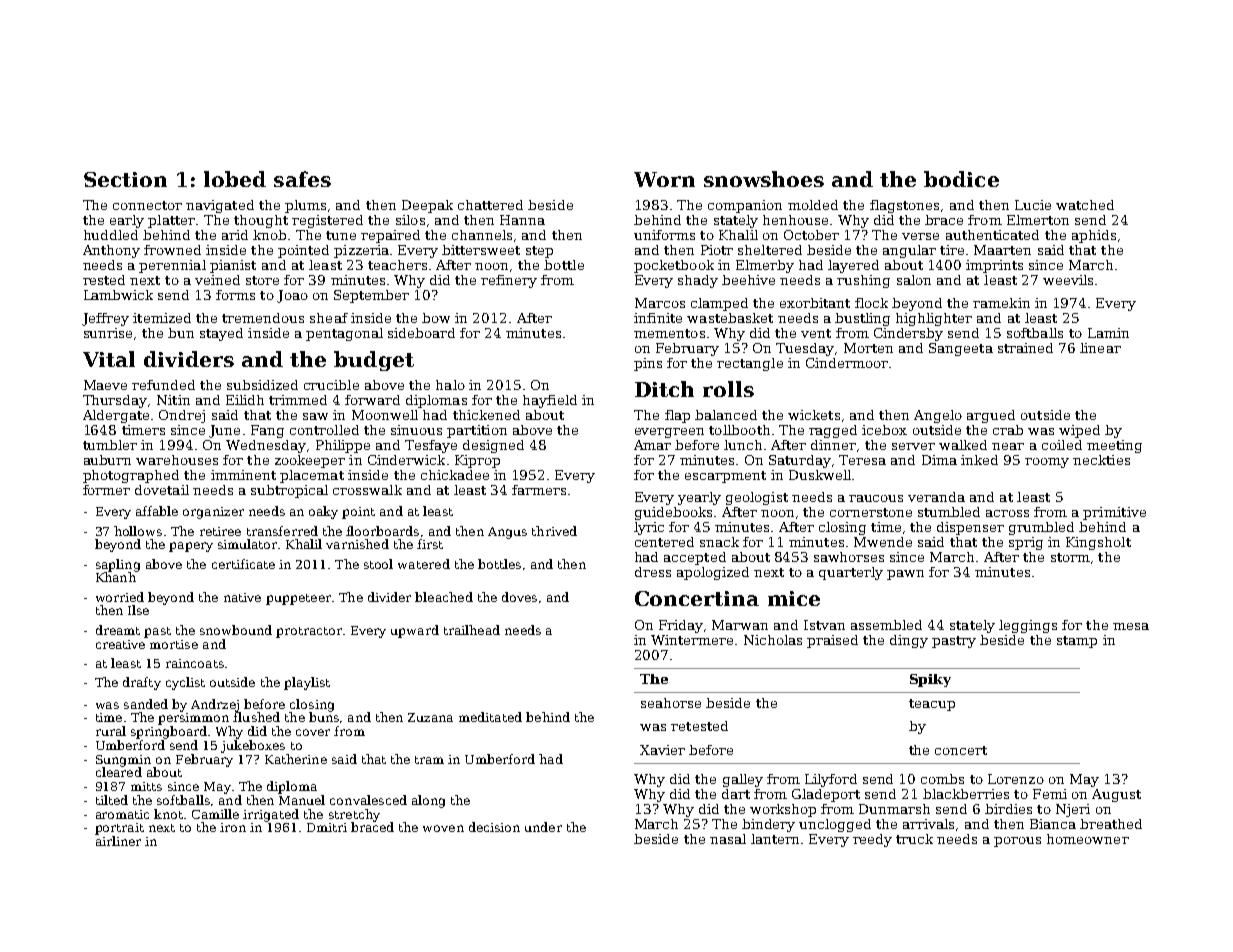 The image size is (1233, 952). I want to click on woven, so click(443, 828).
